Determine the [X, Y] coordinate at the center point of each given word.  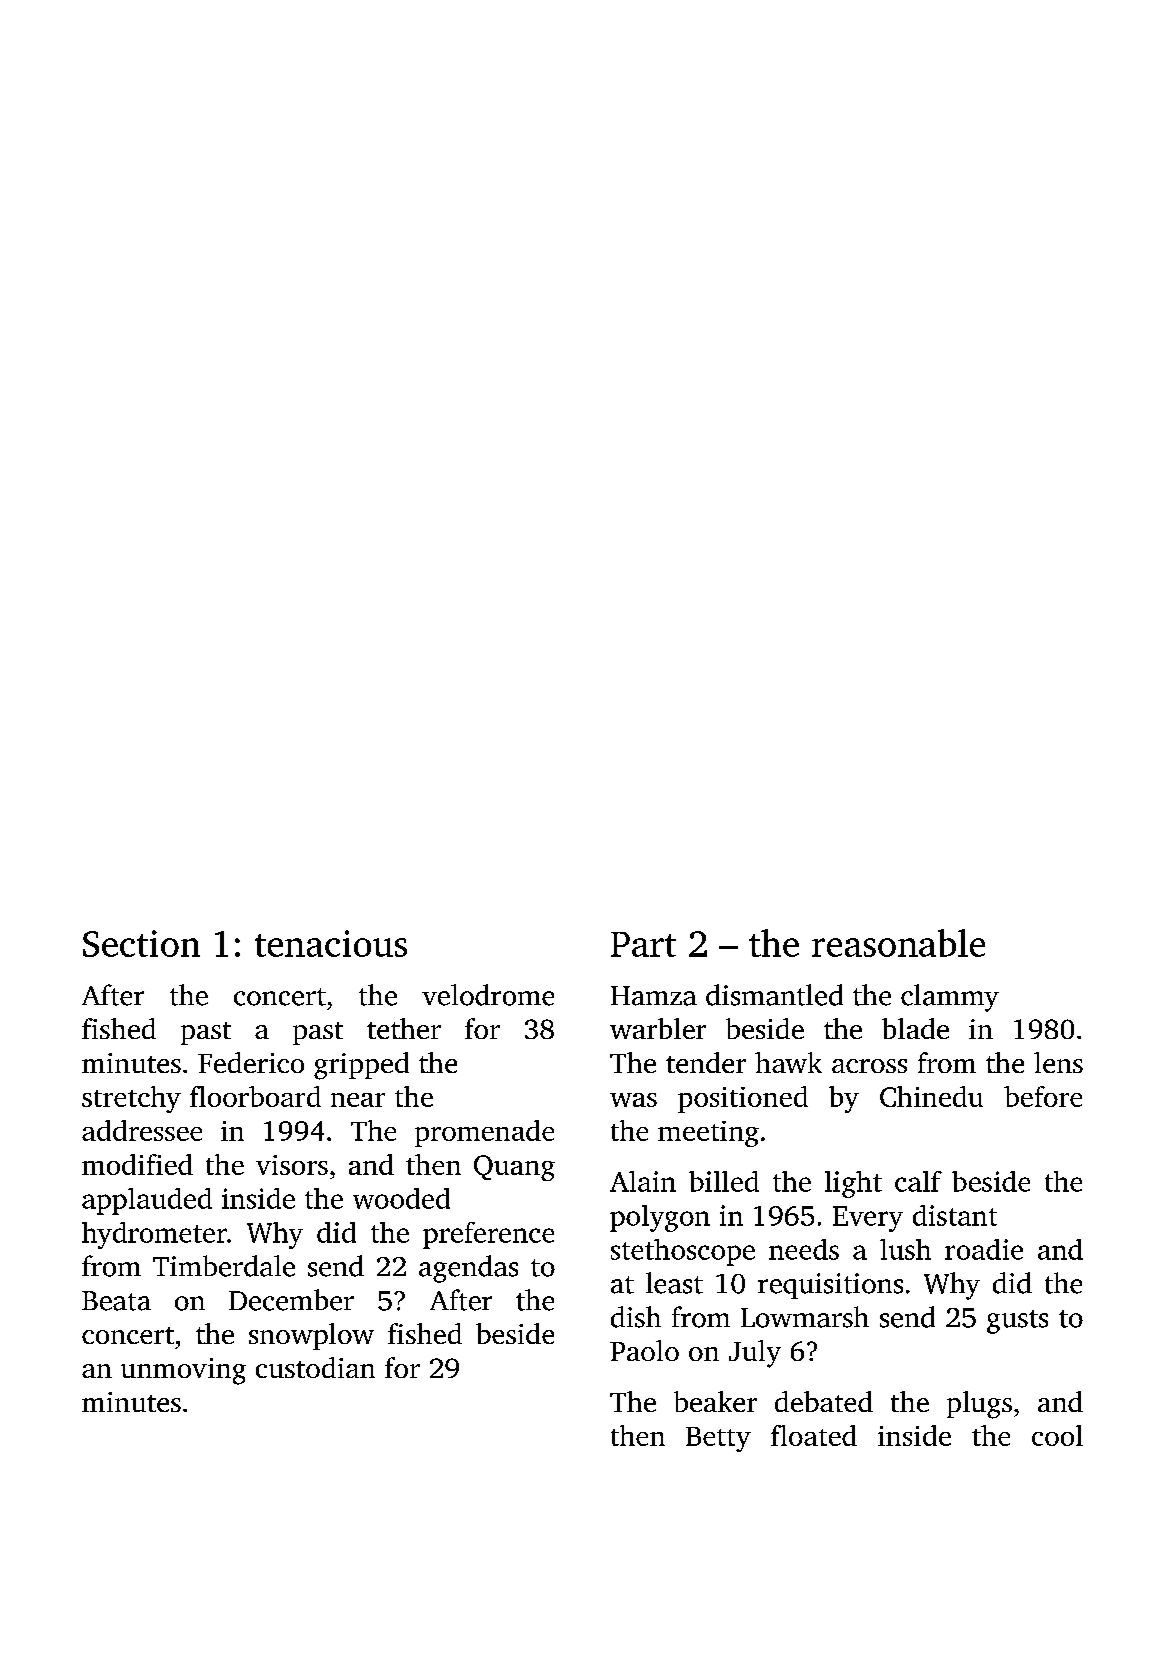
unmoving [183, 1371]
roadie [984, 1249]
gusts [1017, 1322]
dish [636, 1317]
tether [404, 1028]
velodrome [488, 995]
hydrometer [154, 1235]
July [755, 1354]
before [1043, 1096]
